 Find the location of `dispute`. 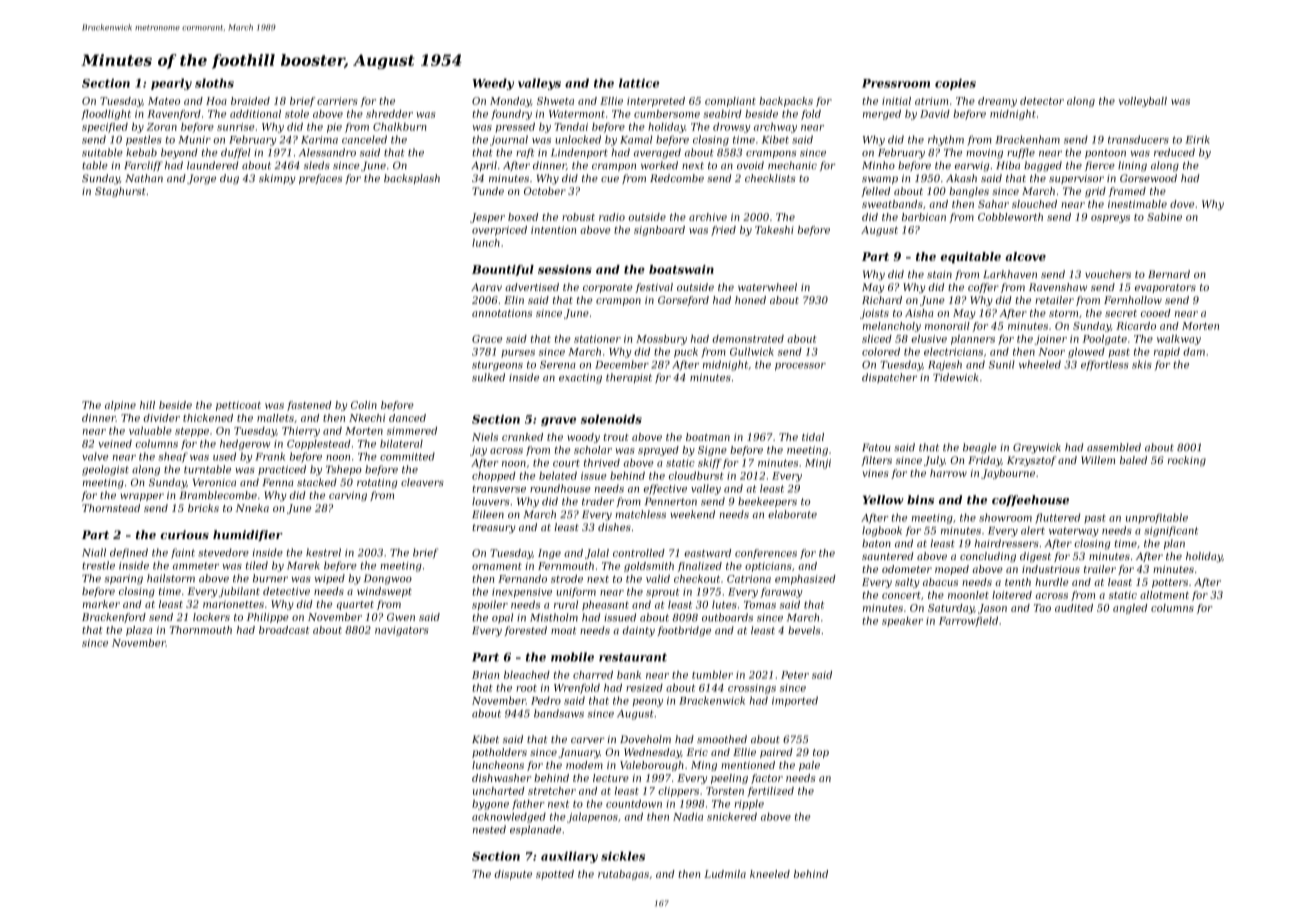

dispute is located at coordinates (513, 875).
